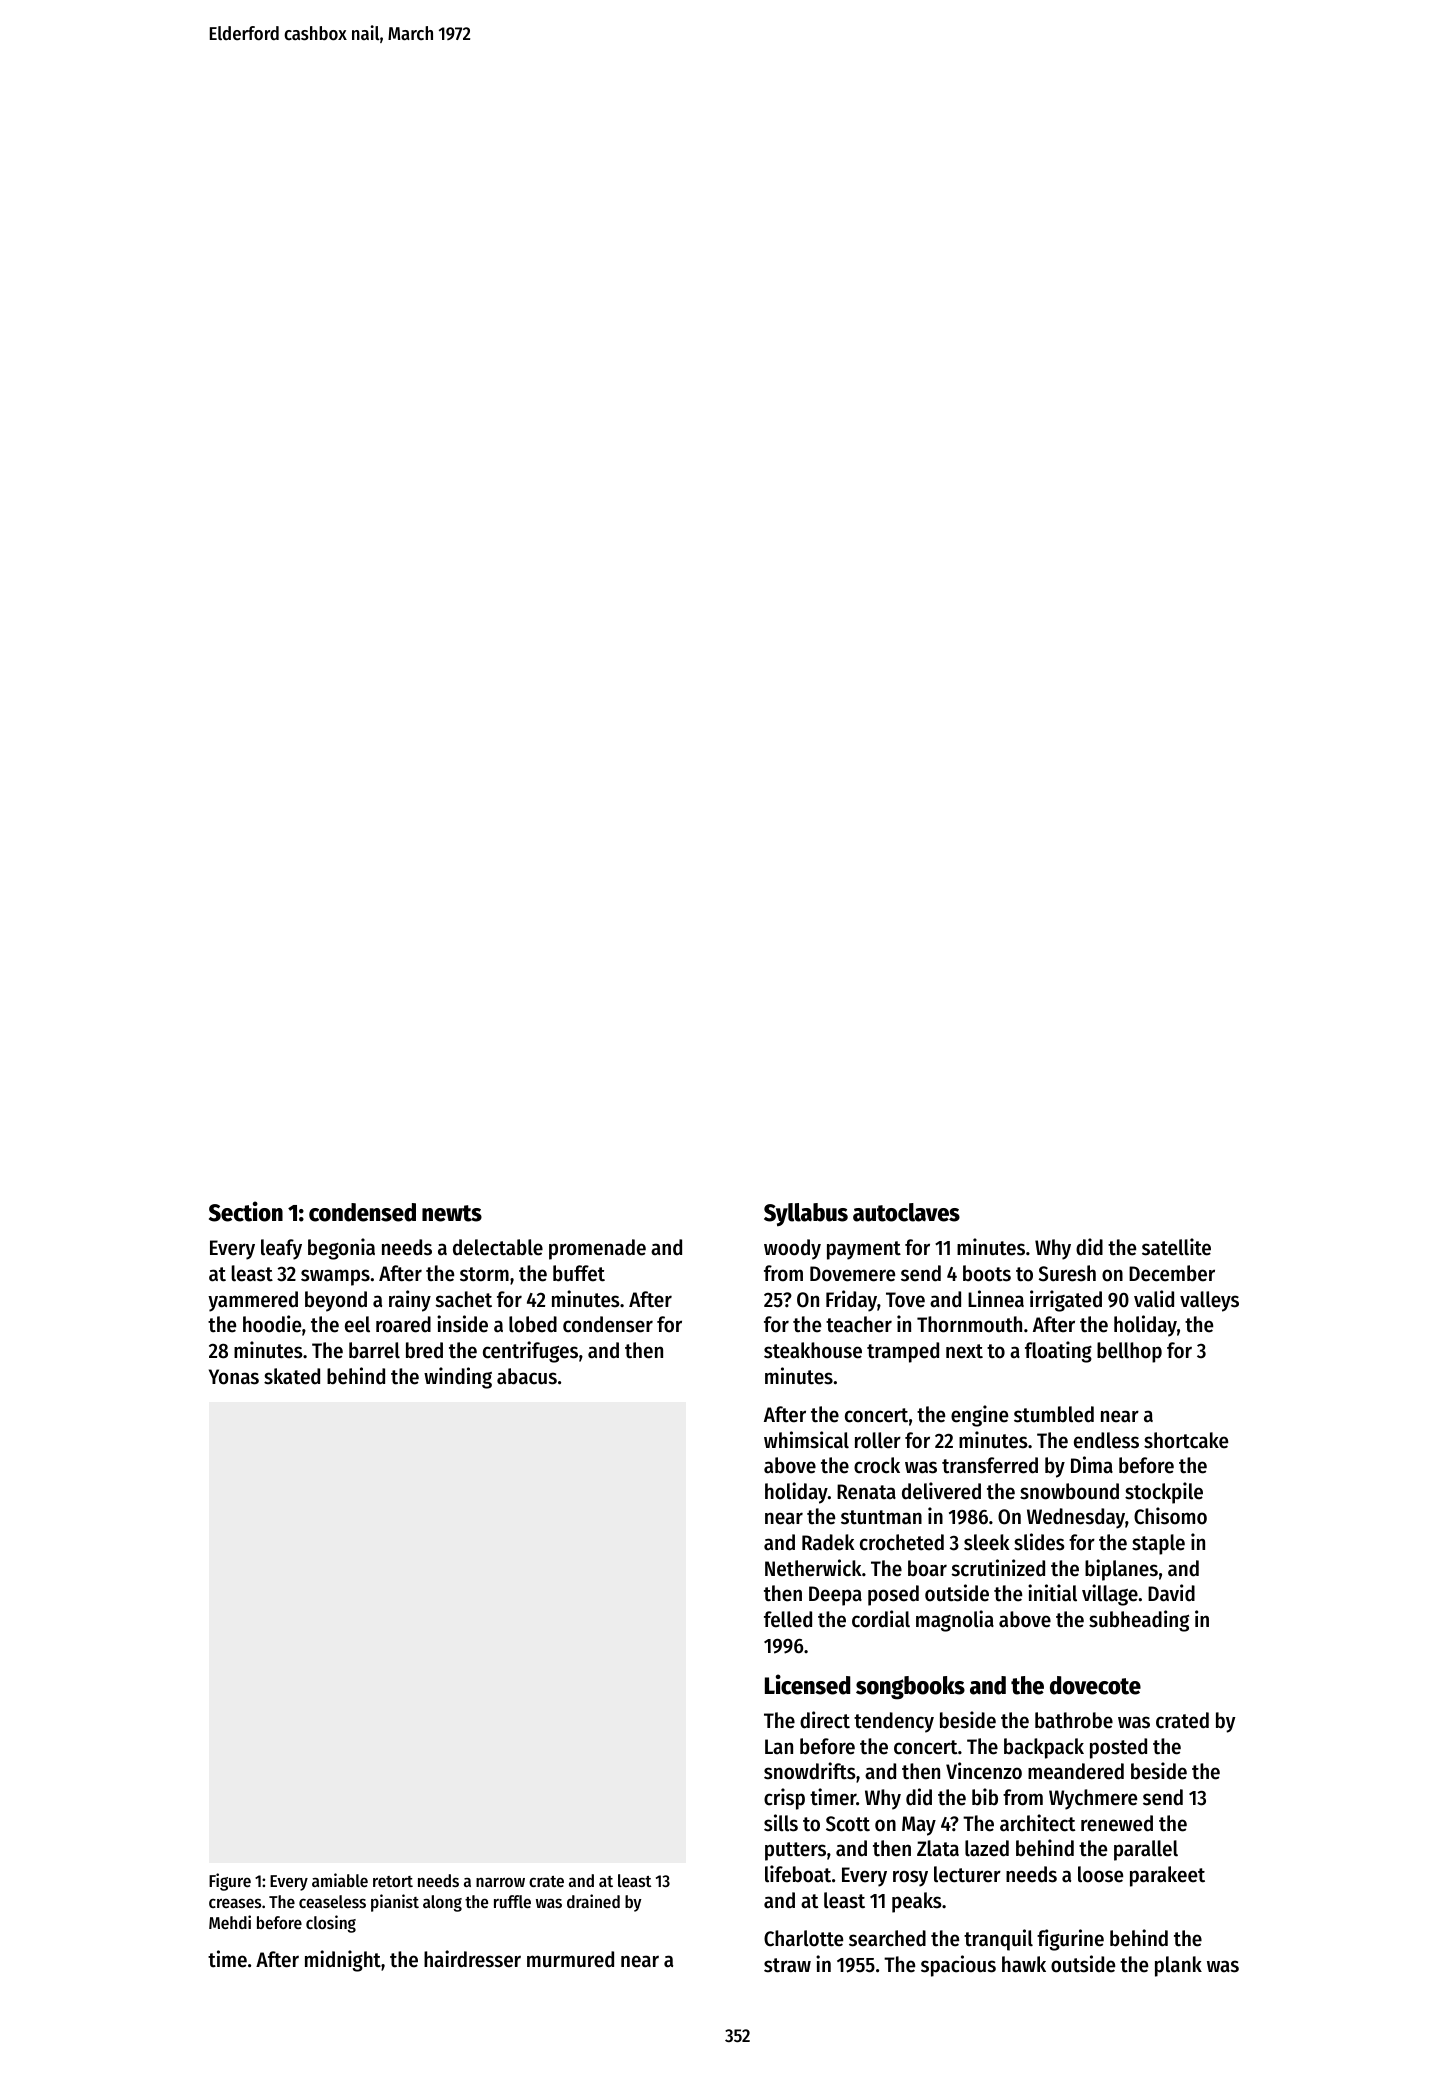 The width and height of the image is (1450, 2100). I want to click on valid, so click(1154, 1299).
